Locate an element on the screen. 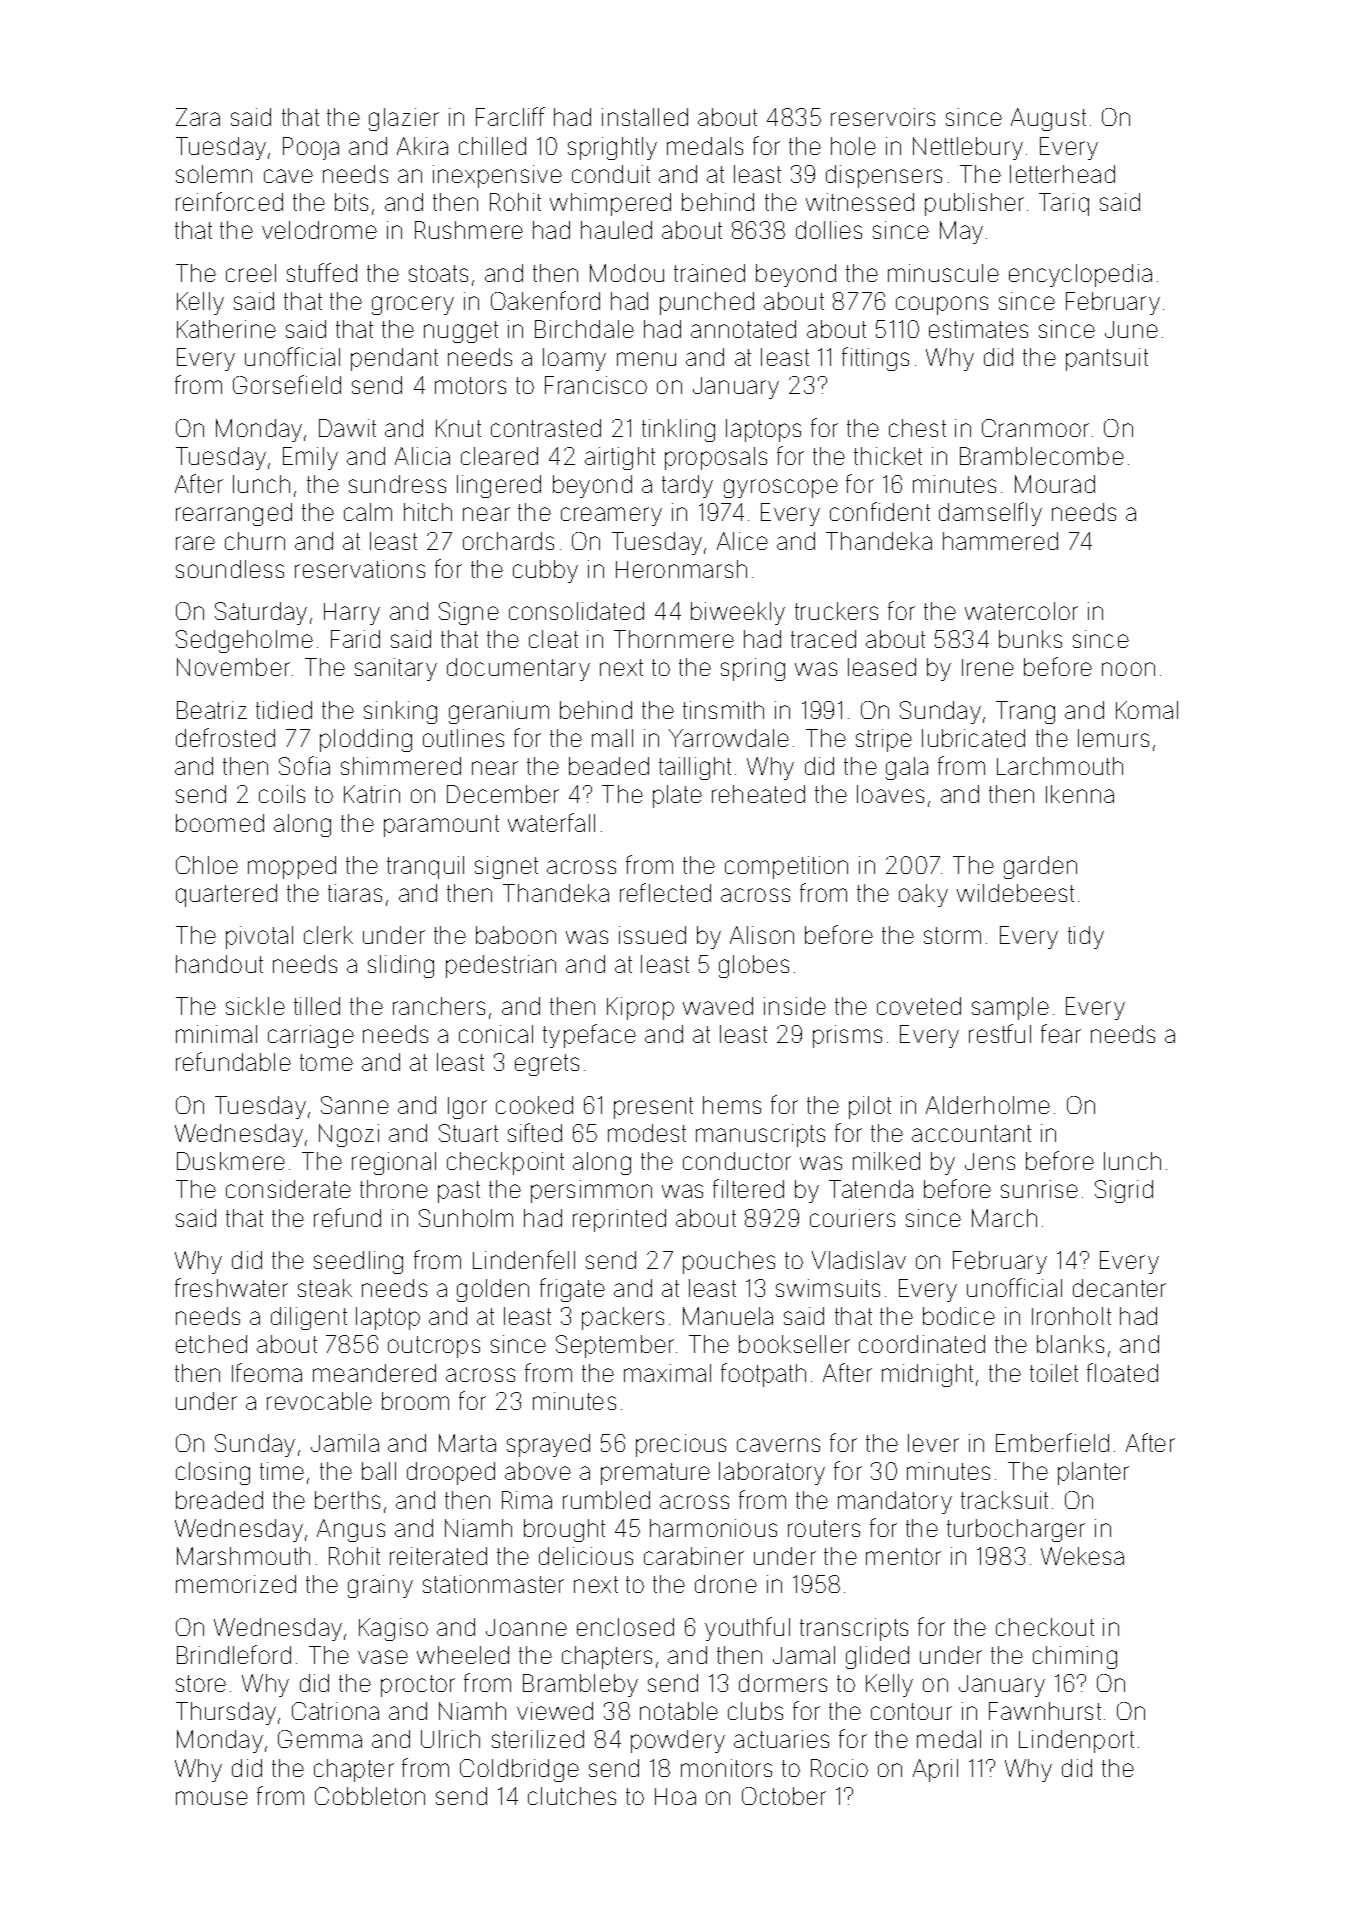 The height and width of the screenshot is (1921, 1358). Hoa is located at coordinates (675, 1796).
